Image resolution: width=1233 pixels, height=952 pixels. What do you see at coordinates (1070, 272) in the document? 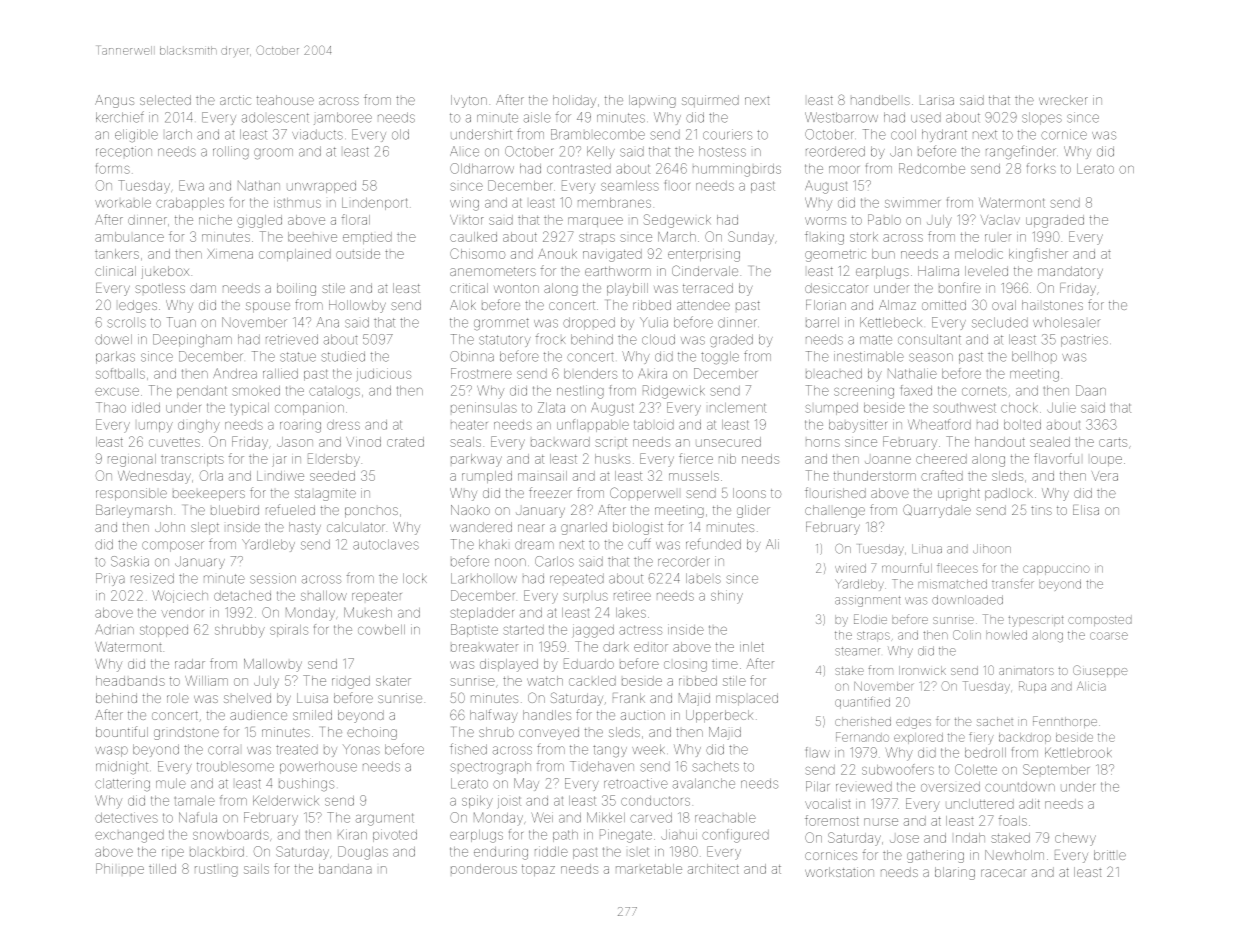
I see `mandatory` at bounding box center [1070, 272].
